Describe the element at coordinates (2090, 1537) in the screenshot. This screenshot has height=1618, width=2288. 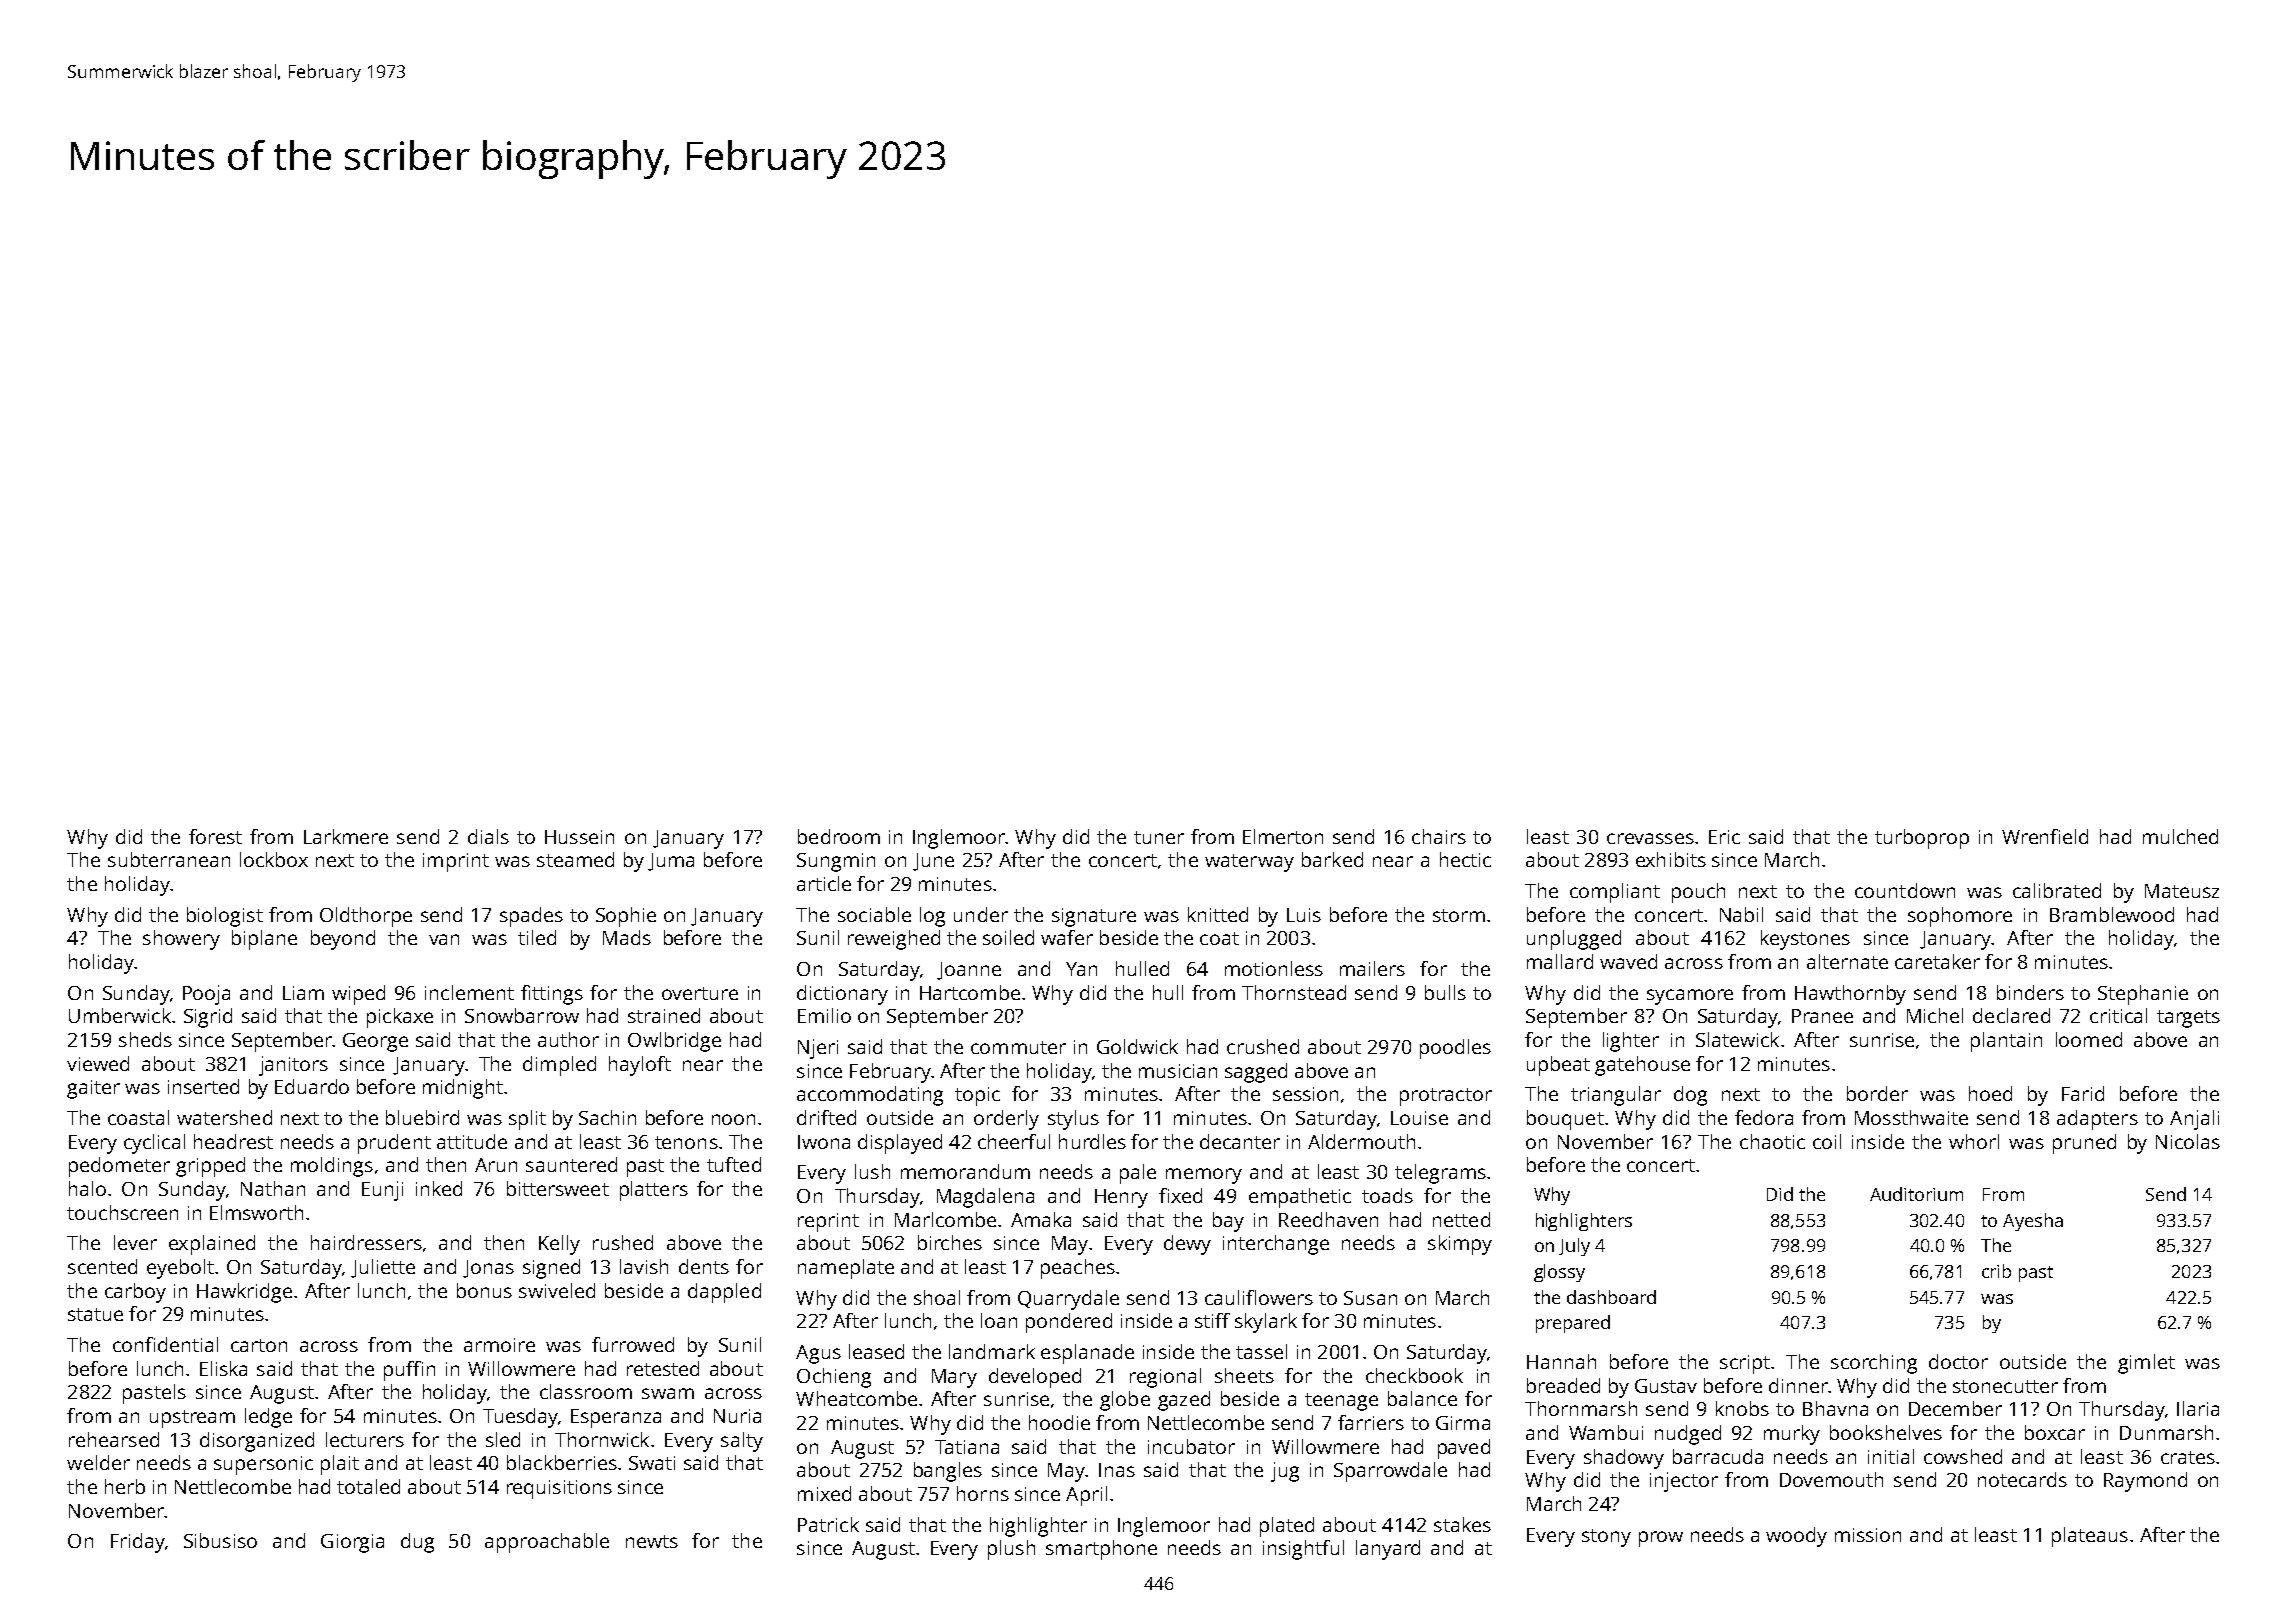
I see `plateaus` at that location.
